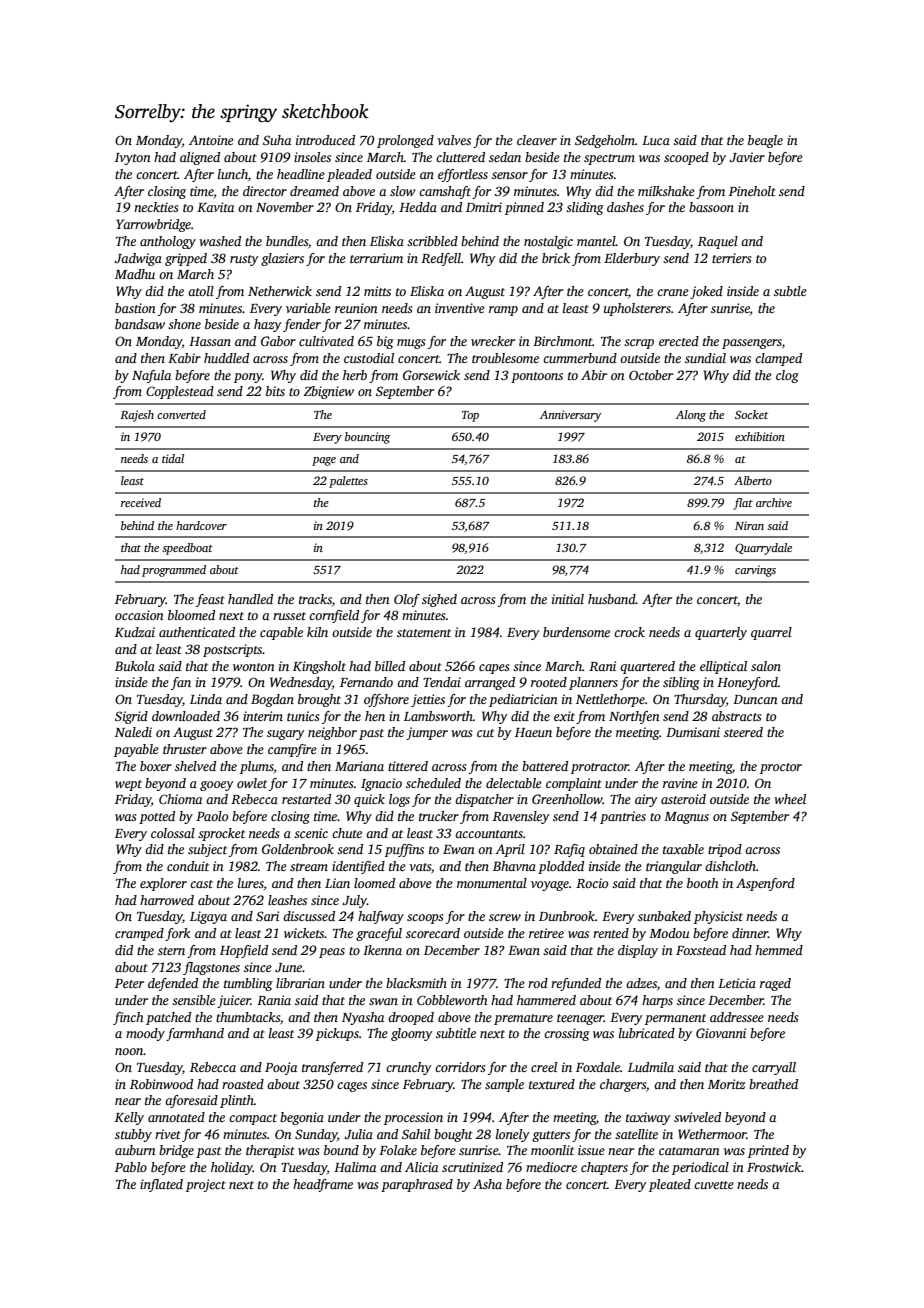 The height and width of the screenshot is (1308, 924). What do you see at coordinates (201, 525) in the screenshot?
I see `hardcover` at bounding box center [201, 525].
